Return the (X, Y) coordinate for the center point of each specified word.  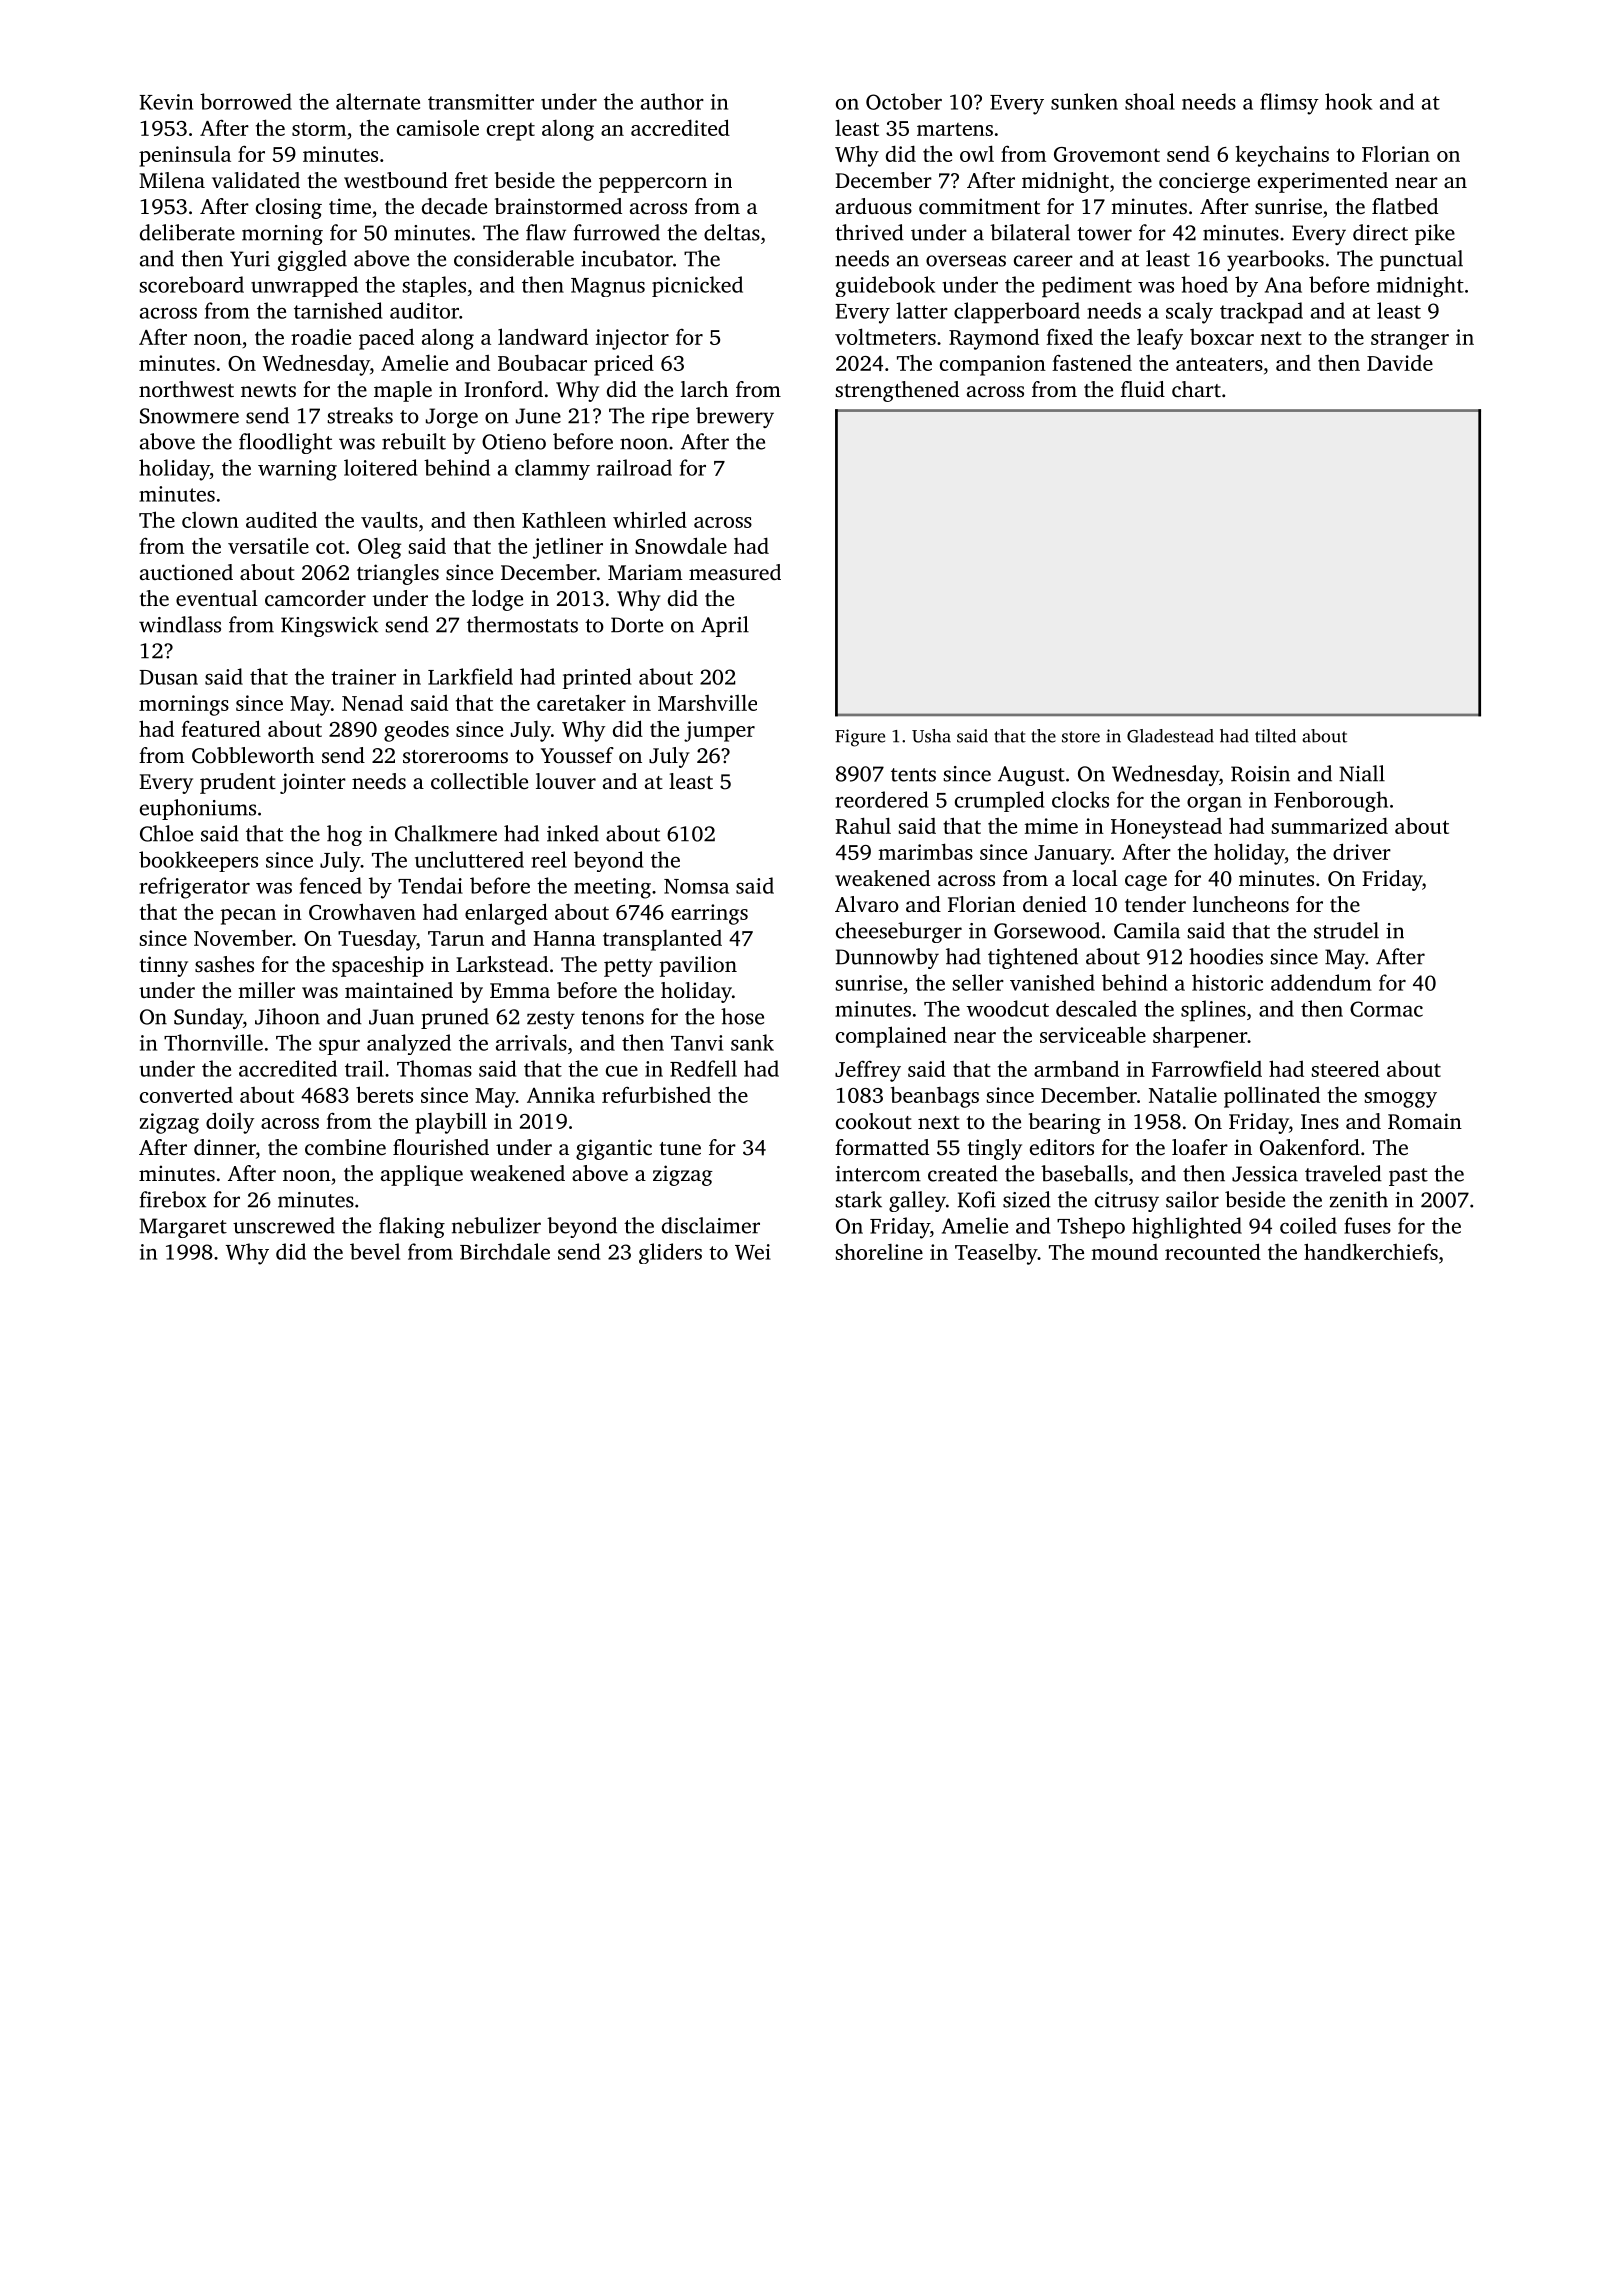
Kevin (166, 102)
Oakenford (1310, 1147)
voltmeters (885, 336)
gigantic (614, 1149)
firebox (173, 1199)
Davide (1400, 363)
